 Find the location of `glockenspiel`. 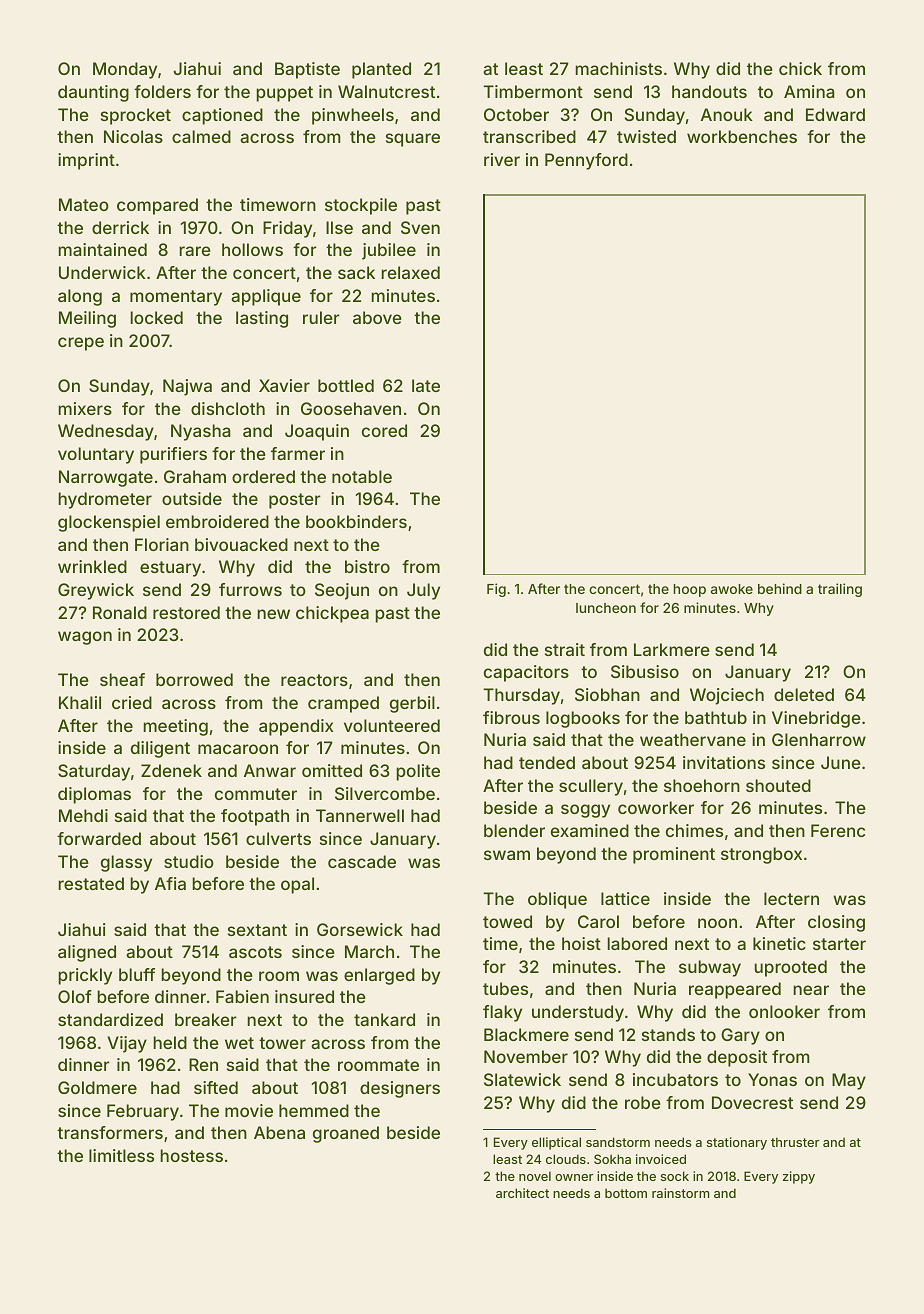

glockenspiel is located at coordinates (109, 523).
